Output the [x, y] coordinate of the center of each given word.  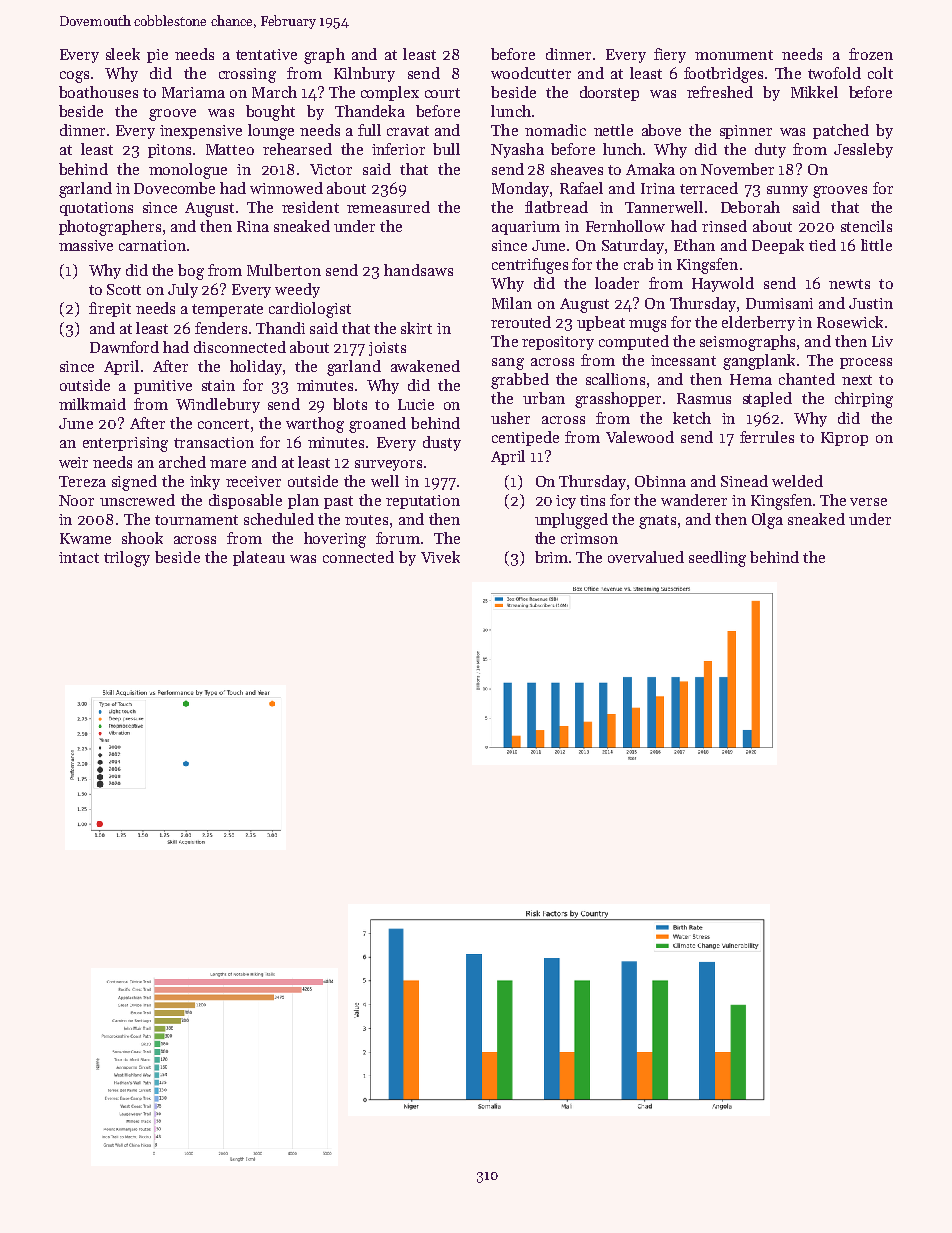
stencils [866, 226]
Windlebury [218, 405]
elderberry [758, 323]
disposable [245, 501]
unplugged [571, 521]
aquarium [526, 228]
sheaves [577, 169]
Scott [124, 289]
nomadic [555, 130]
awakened [425, 366]
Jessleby [863, 150]
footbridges [723, 75]
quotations [96, 209]
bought [270, 113]
